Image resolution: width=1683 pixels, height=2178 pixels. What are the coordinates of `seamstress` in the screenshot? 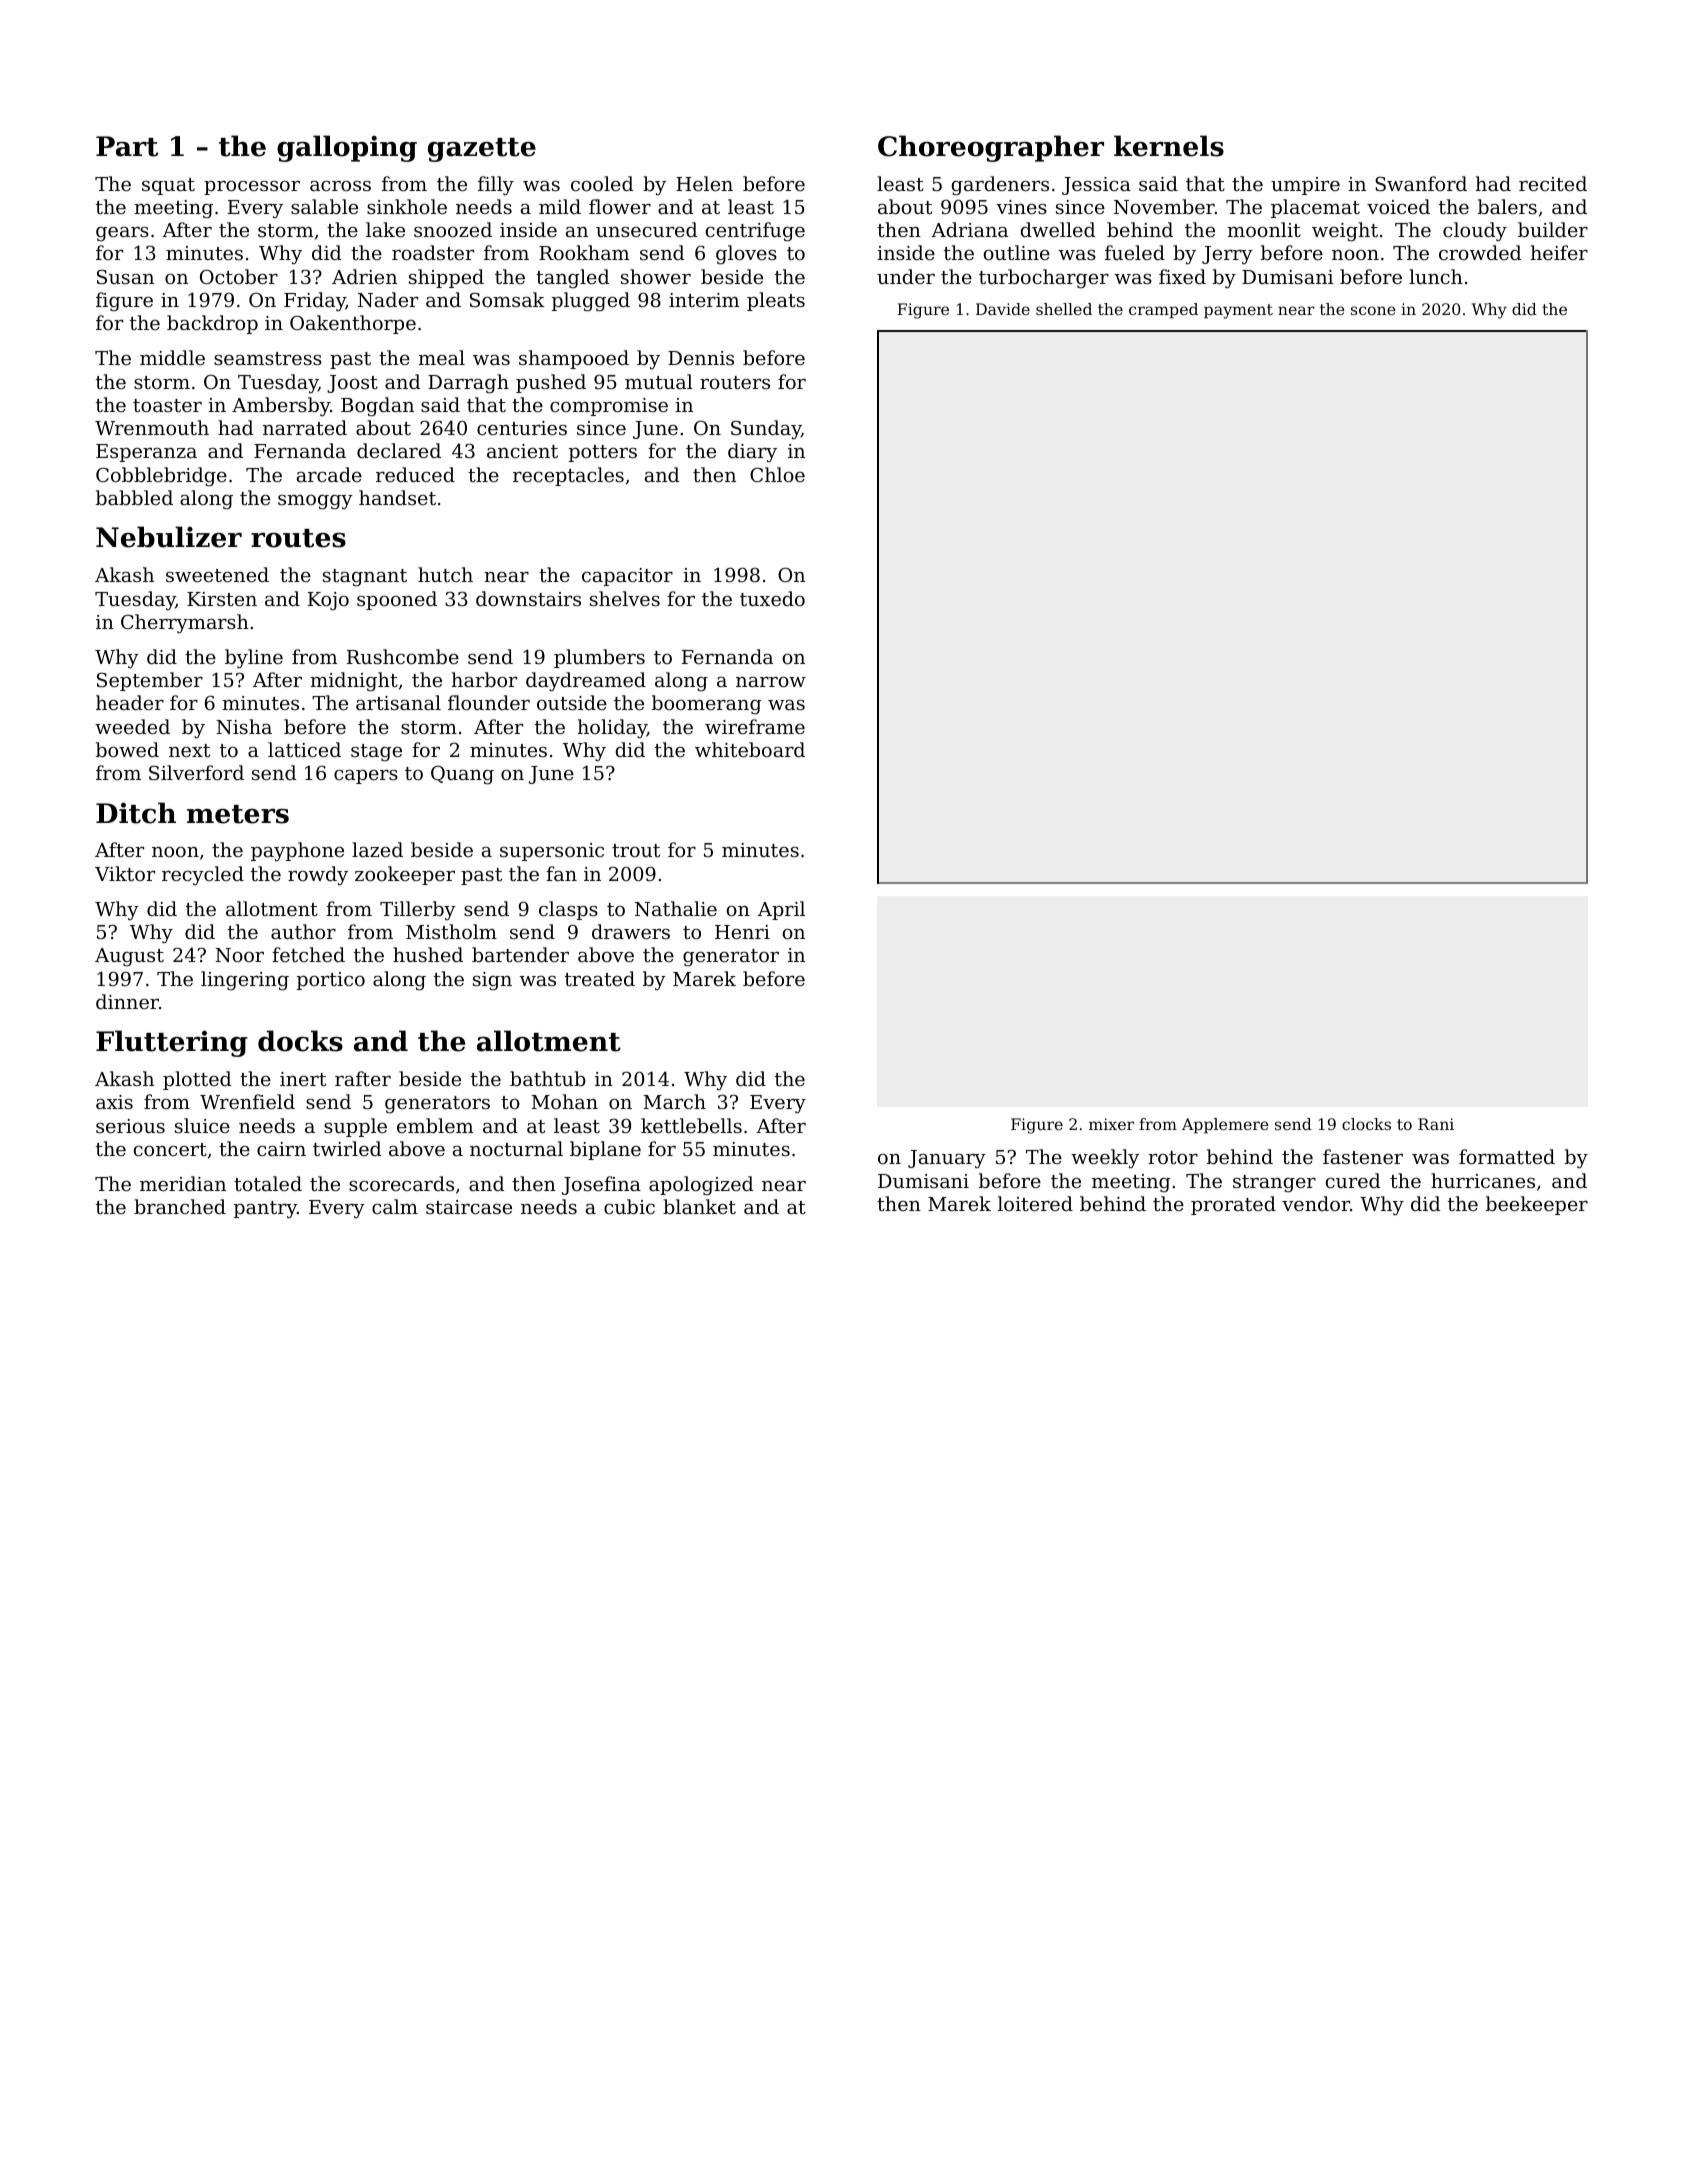 It's located at (268, 358).
